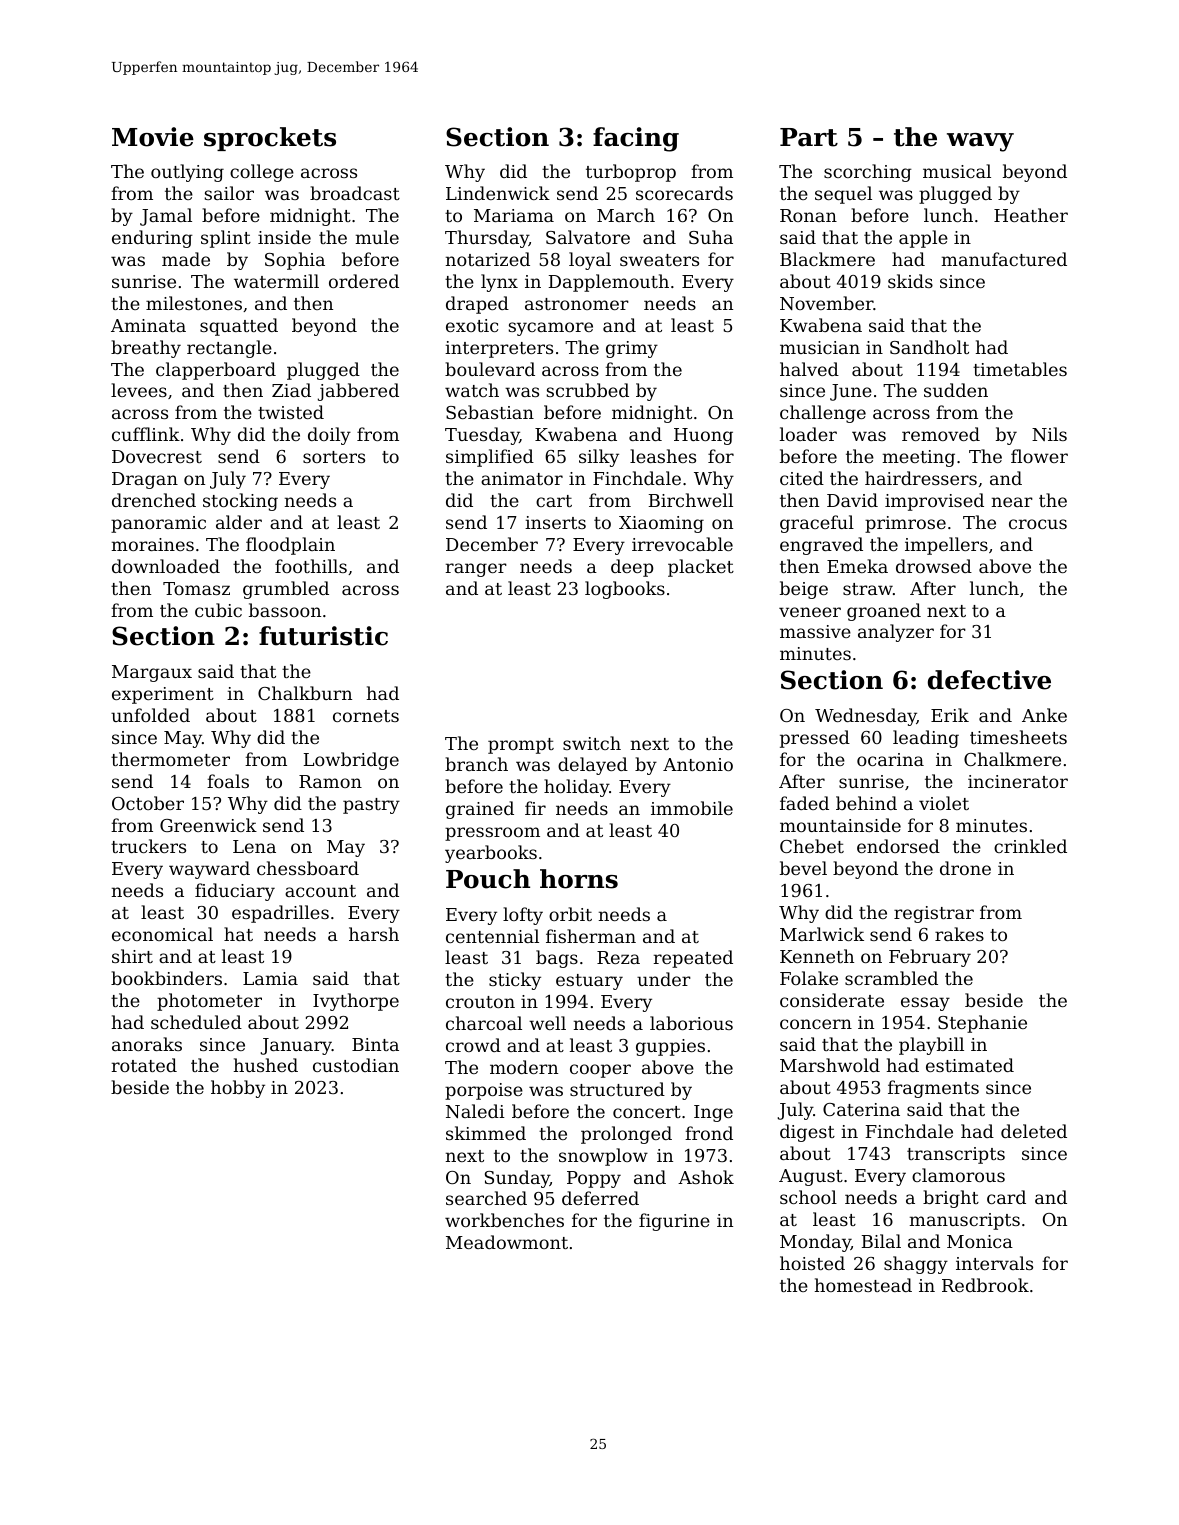  I want to click on Tuesday, so click(482, 436).
